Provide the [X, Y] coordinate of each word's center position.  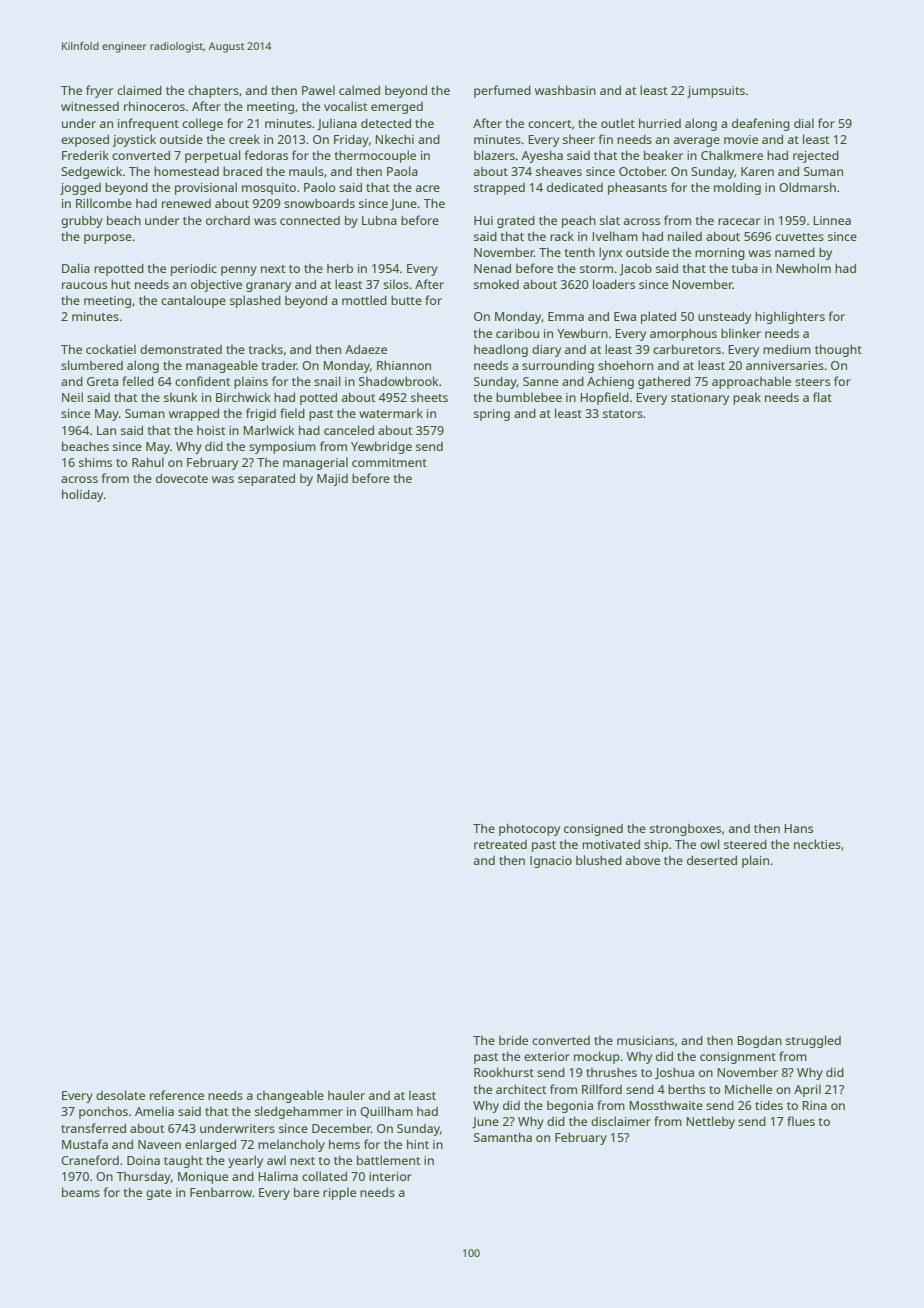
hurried [660, 123]
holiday [82, 495]
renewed [186, 203]
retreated [500, 844]
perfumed [502, 91]
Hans [799, 828]
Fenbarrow [221, 1192]
